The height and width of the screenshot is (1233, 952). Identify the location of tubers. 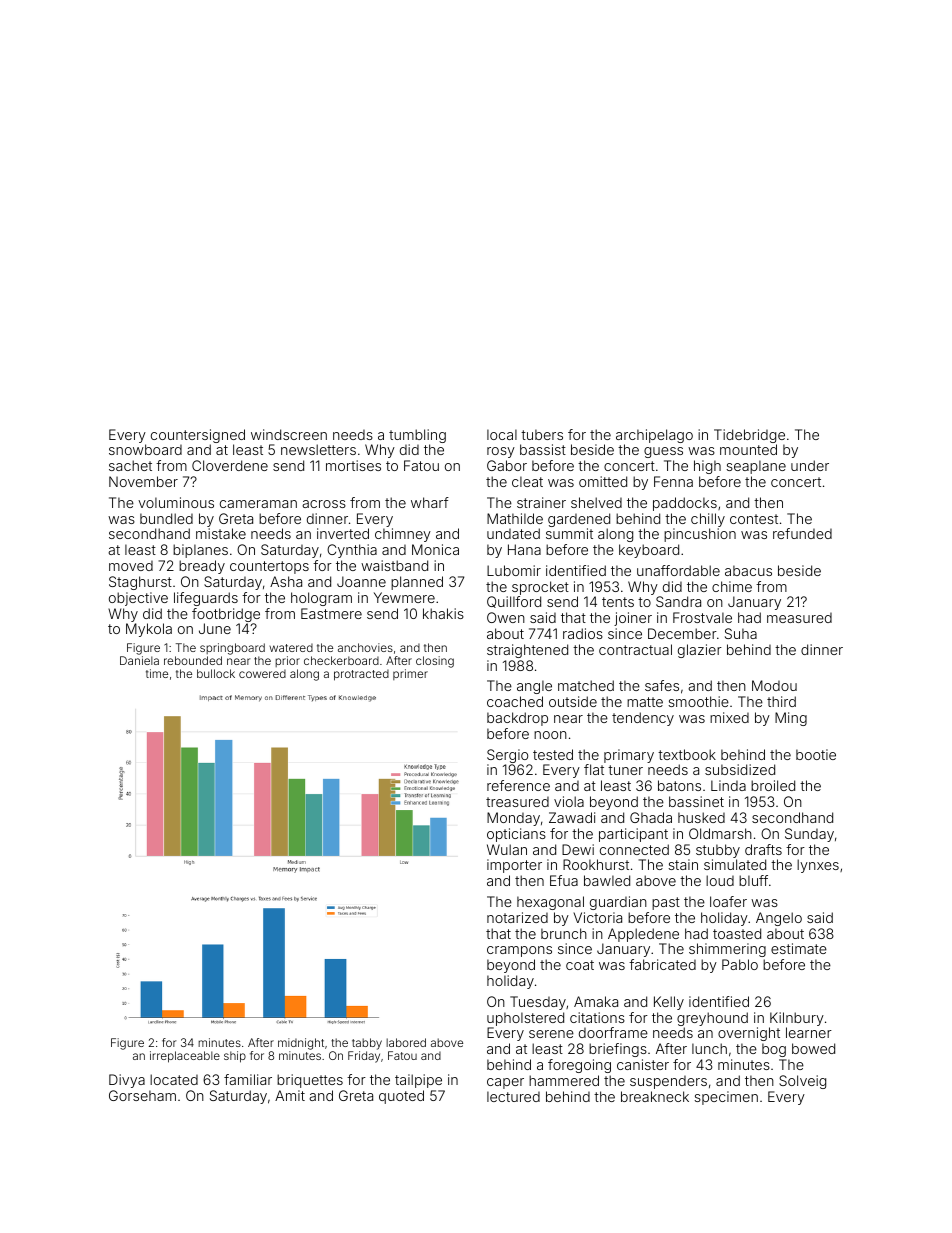
(542, 434).
